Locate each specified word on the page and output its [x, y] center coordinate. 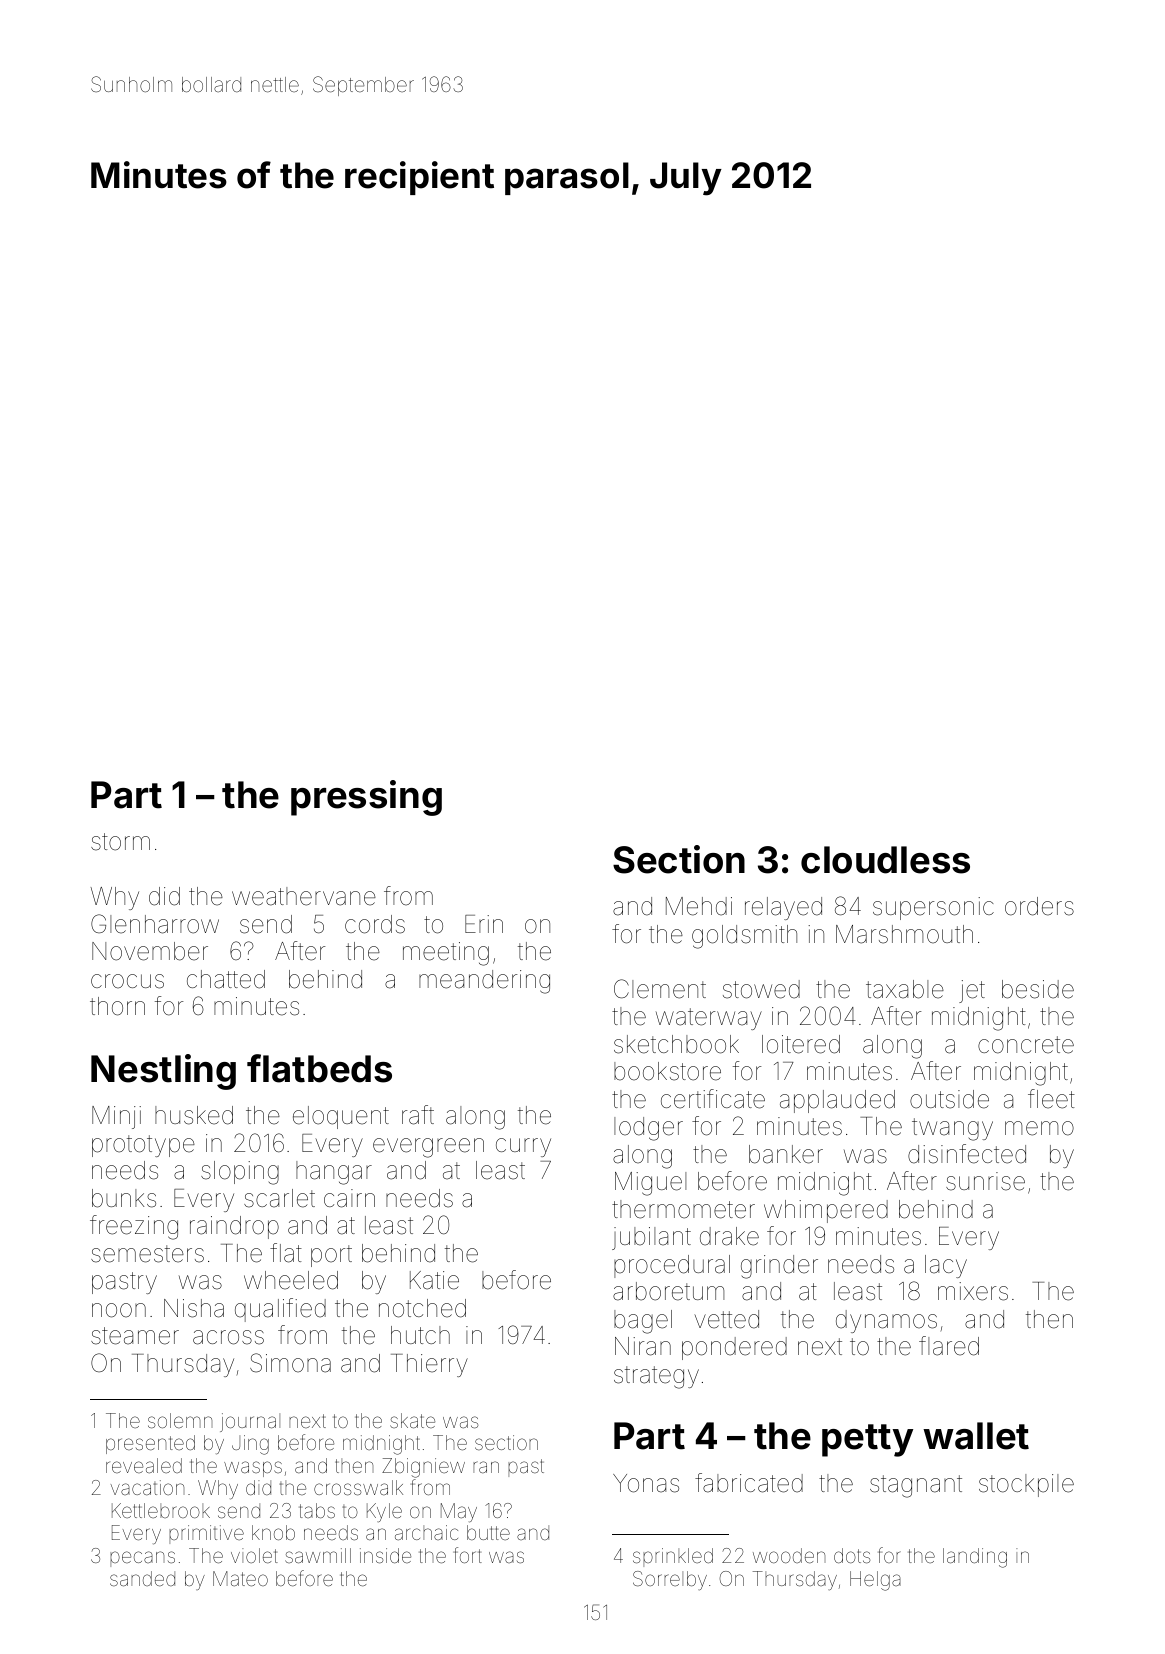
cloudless [885, 860]
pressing [366, 798]
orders [1039, 906]
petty [867, 1440]
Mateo [240, 1578]
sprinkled [673, 1557]
